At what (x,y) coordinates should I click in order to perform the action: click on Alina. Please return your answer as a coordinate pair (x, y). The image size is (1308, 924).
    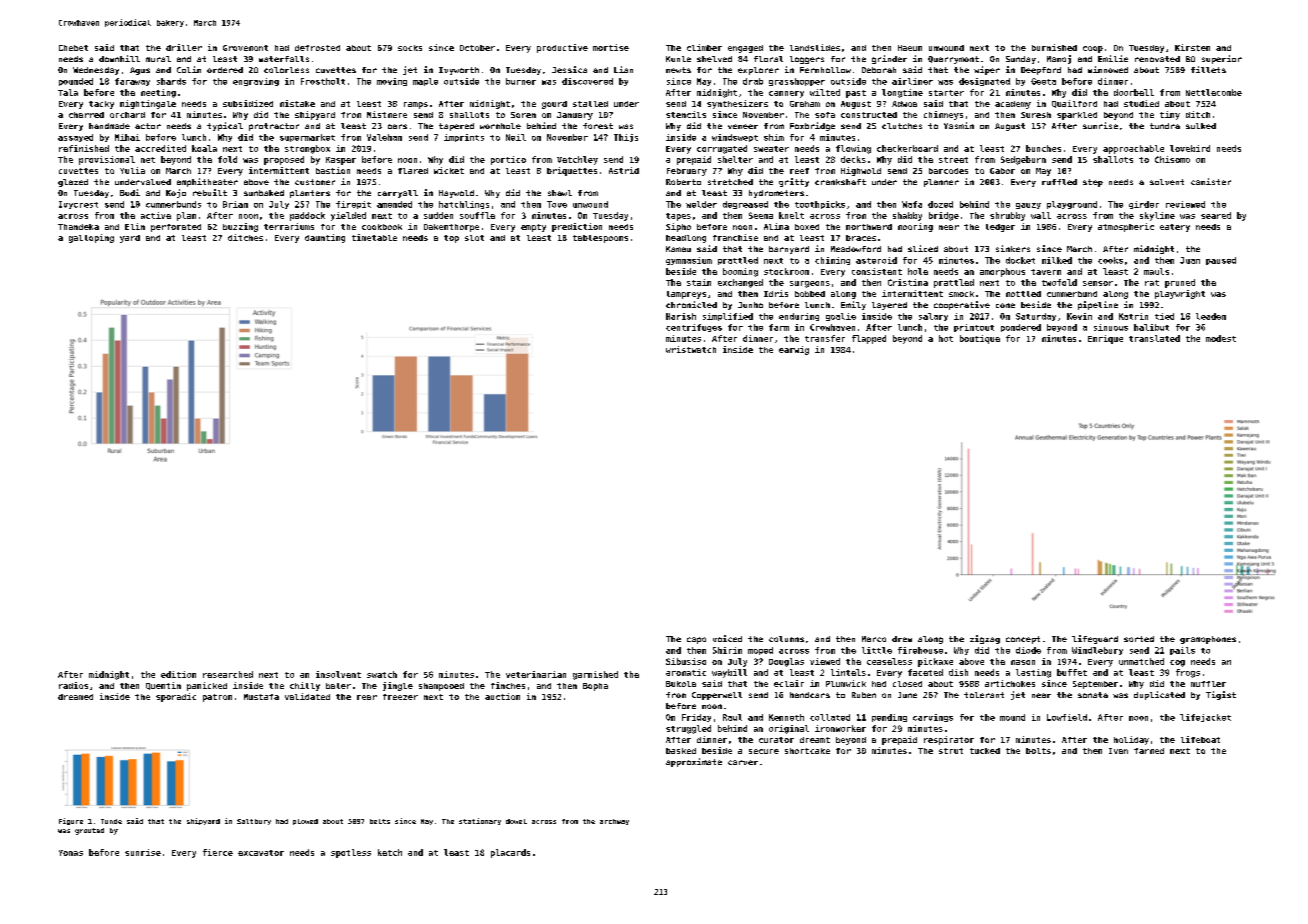
    Looking at the image, I should click on (776, 226).
